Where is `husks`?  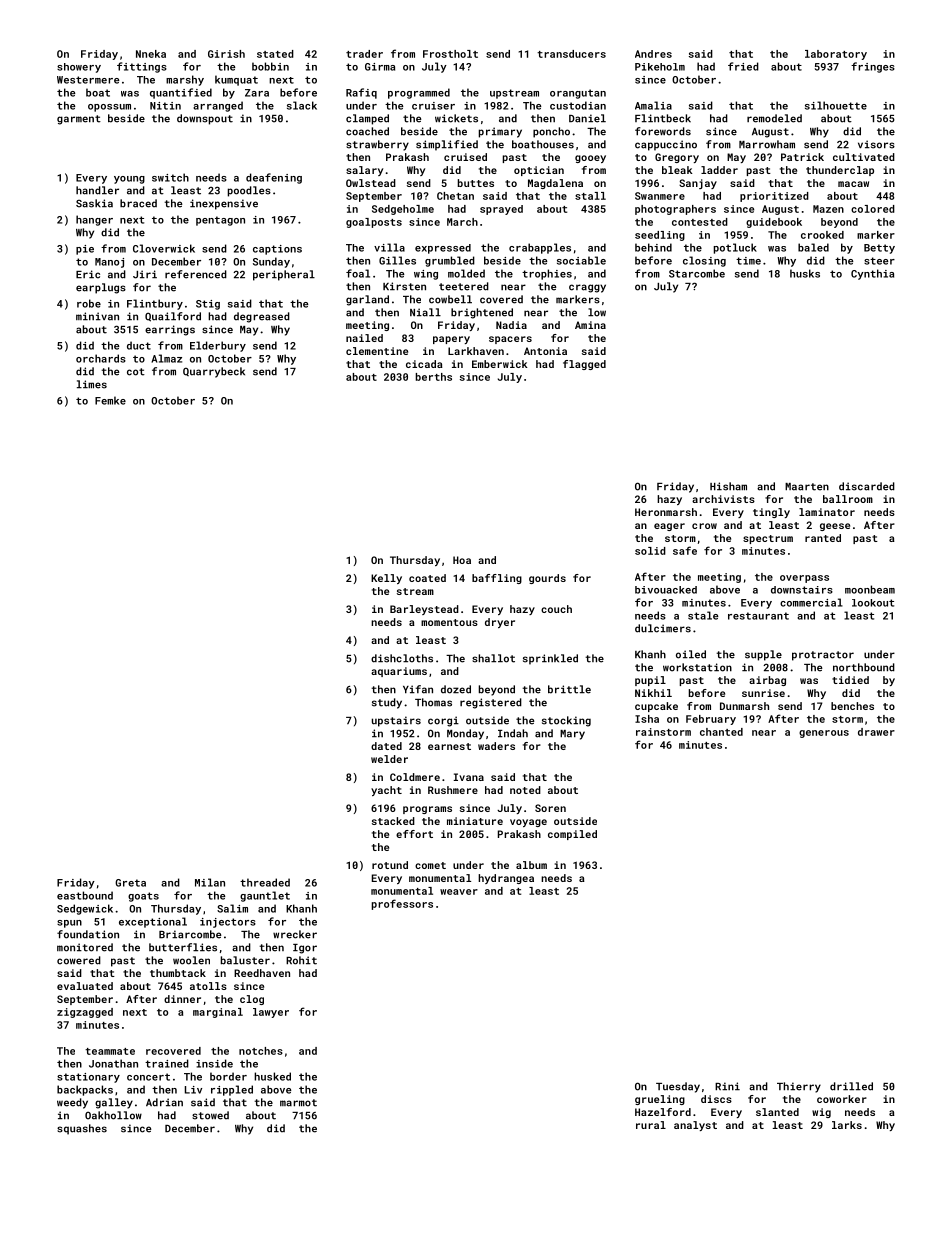 husks is located at coordinates (805, 273).
